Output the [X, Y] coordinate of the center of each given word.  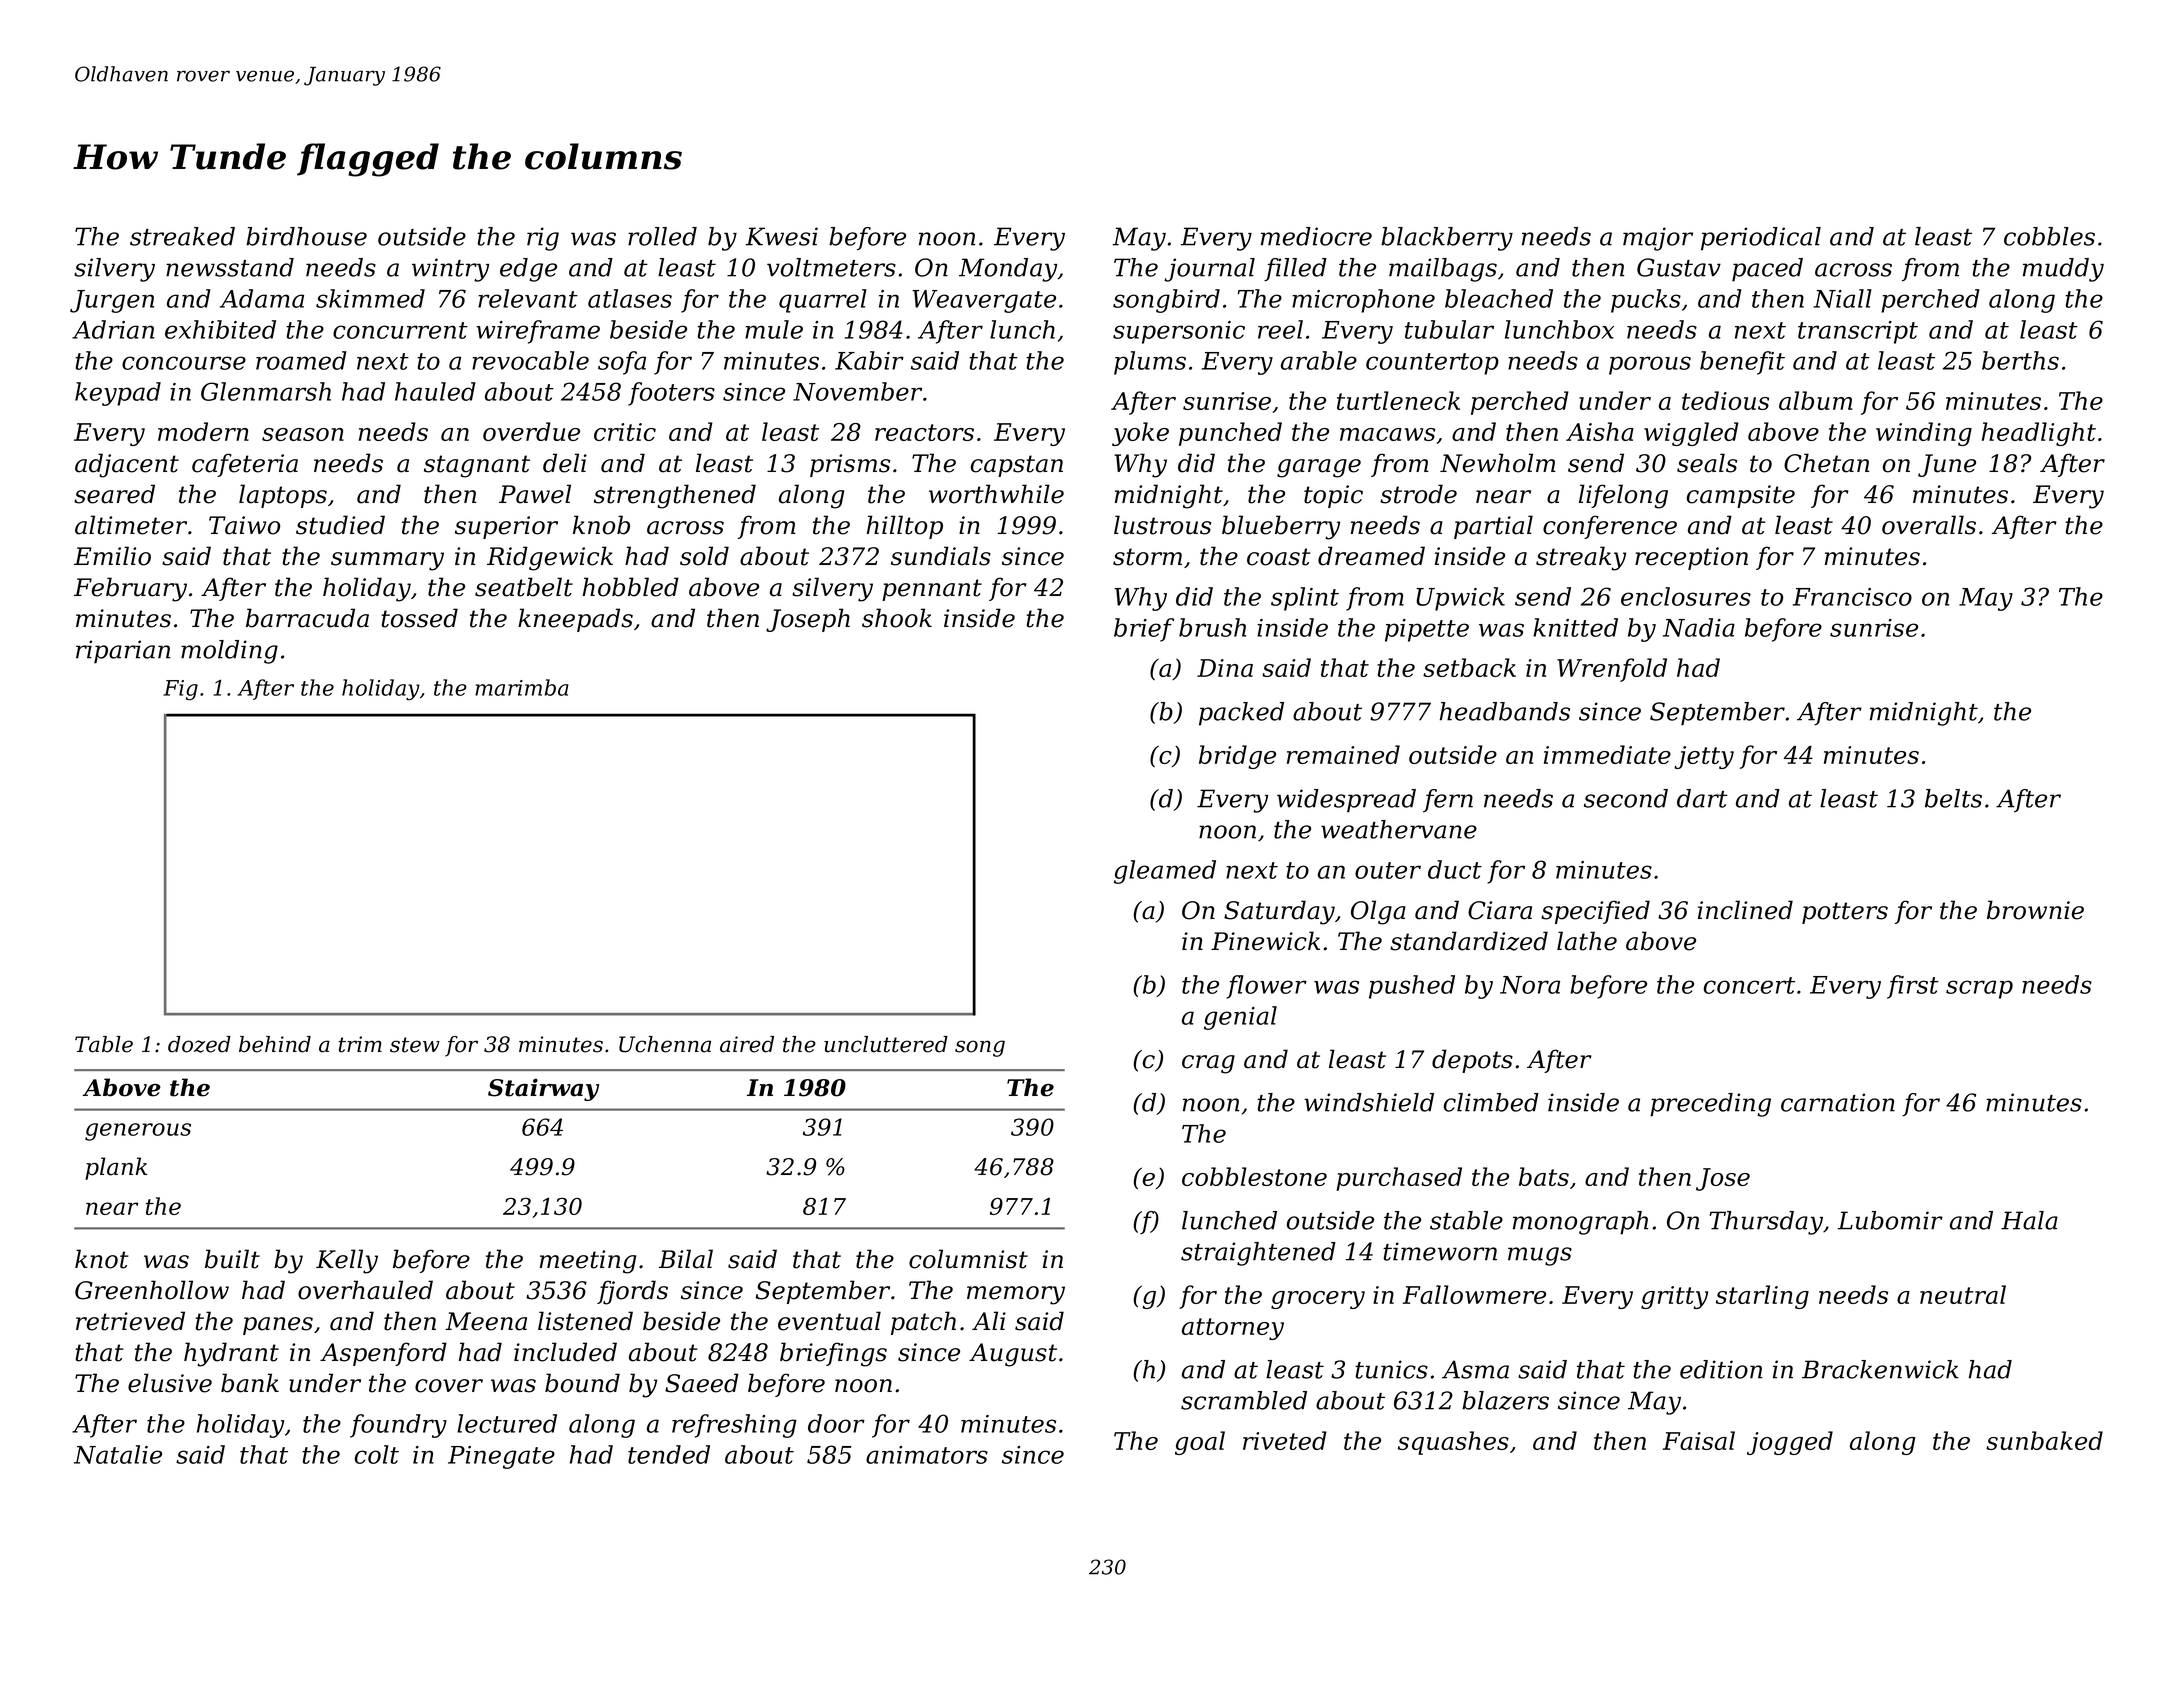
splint [1305, 599]
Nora [1530, 985]
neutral [1963, 1294]
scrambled [1244, 1400]
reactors [924, 432]
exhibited [220, 329]
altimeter [131, 525]
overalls [1929, 525]
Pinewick [1265, 941]
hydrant [231, 1354]
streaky [1581, 558]
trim [360, 1044]
